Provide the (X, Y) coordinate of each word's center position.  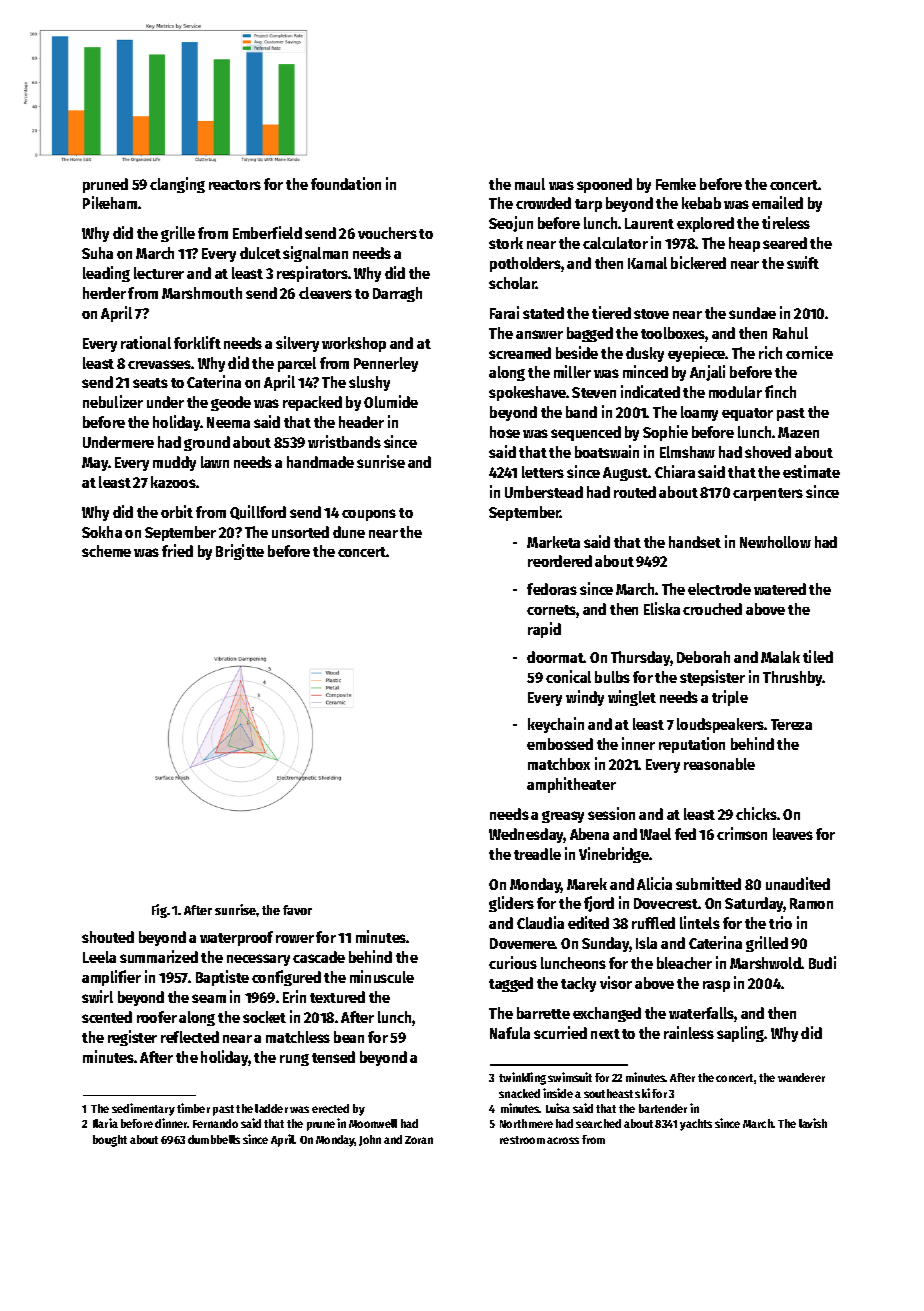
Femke (676, 184)
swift (803, 262)
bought (110, 1141)
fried (177, 550)
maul (530, 184)
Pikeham (110, 202)
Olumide (391, 401)
